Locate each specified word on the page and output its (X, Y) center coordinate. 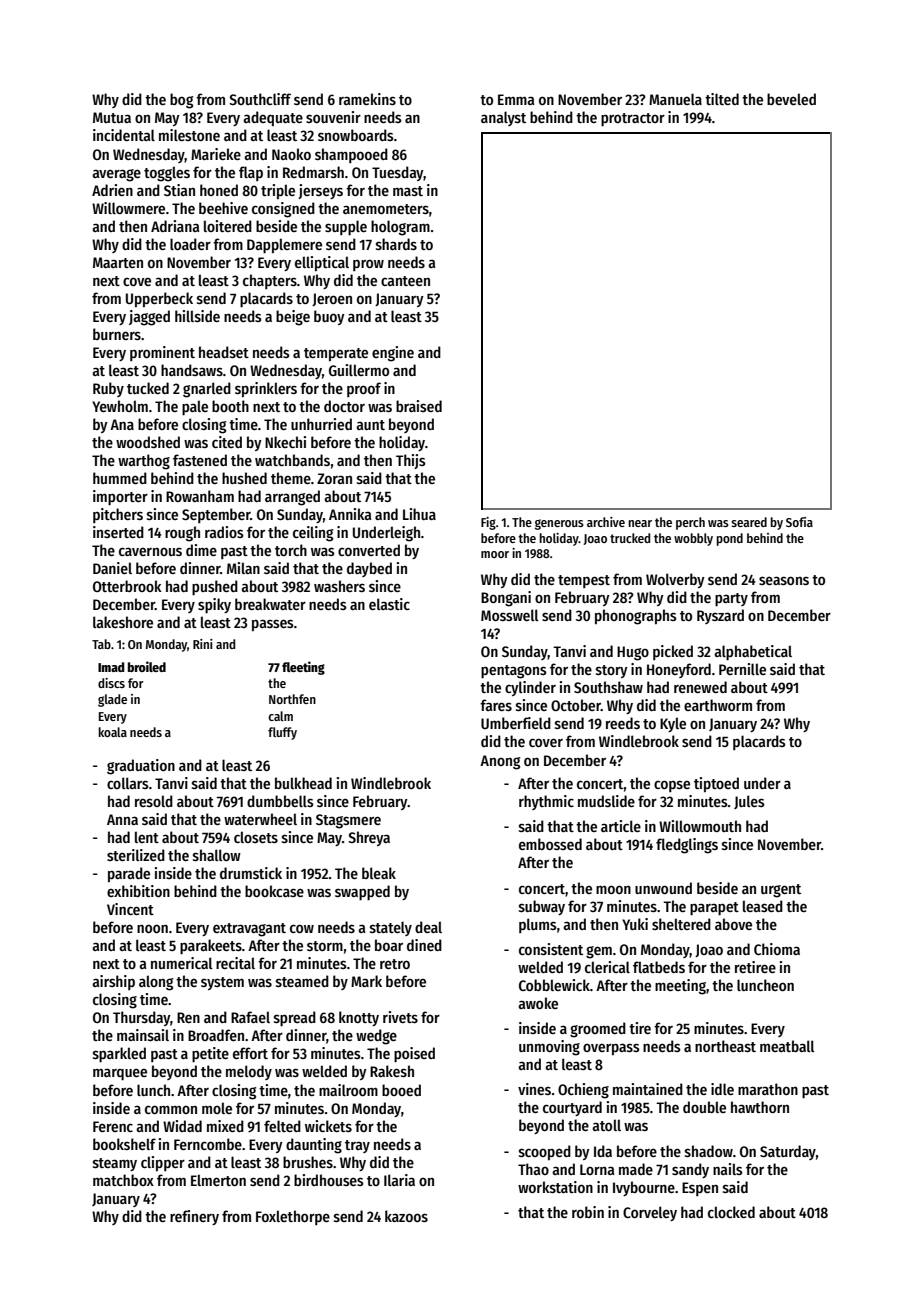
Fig (488, 523)
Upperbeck (159, 299)
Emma (516, 99)
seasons (784, 580)
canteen (405, 281)
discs (111, 683)
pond (729, 539)
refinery (194, 1217)
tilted (722, 99)
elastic (389, 604)
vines (534, 1089)
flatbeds (659, 967)
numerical (182, 963)
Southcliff (260, 99)
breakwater (270, 604)
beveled (791, 99)
